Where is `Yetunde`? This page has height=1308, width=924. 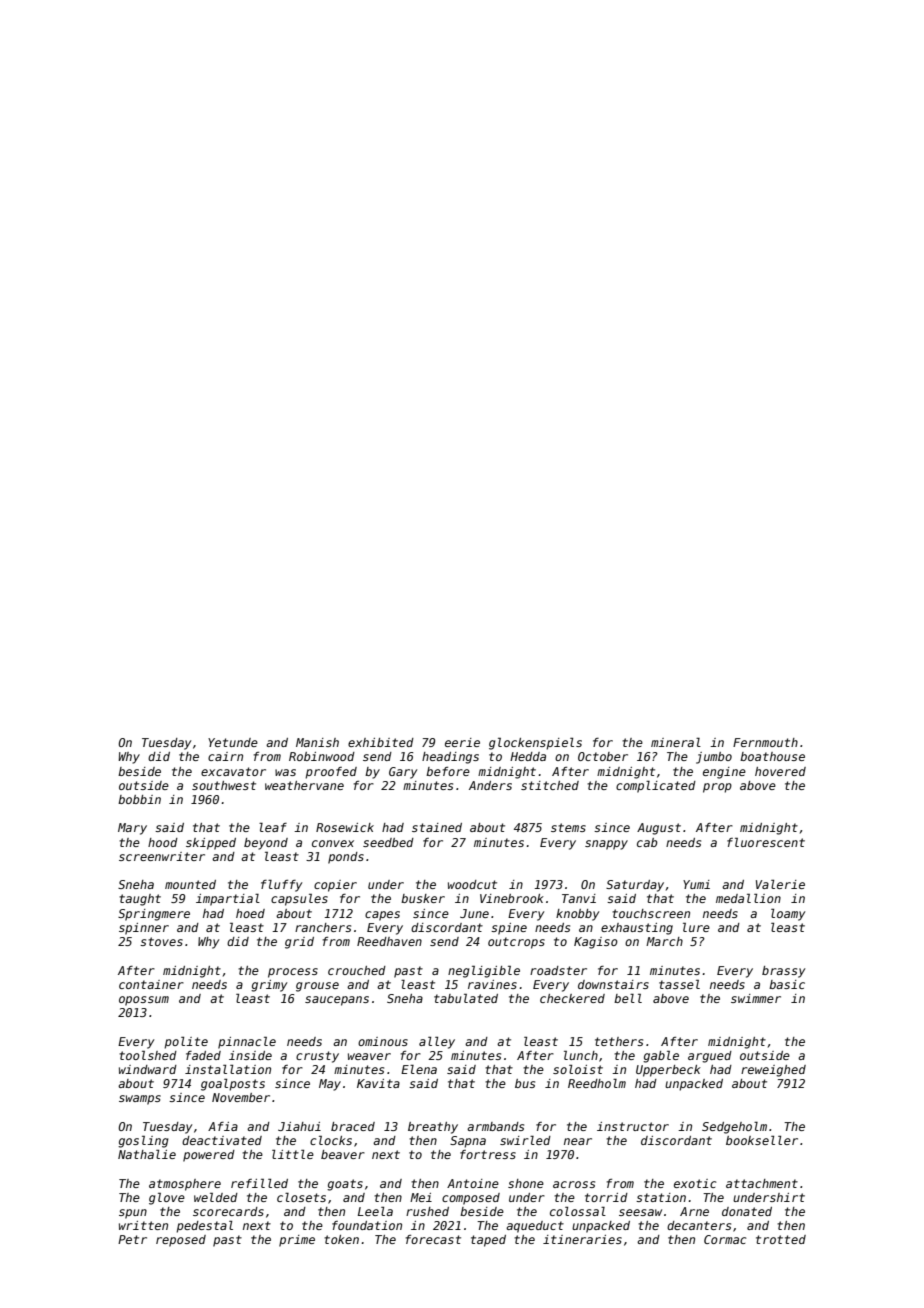
Yetunde is located at coordinates (233, 742).
